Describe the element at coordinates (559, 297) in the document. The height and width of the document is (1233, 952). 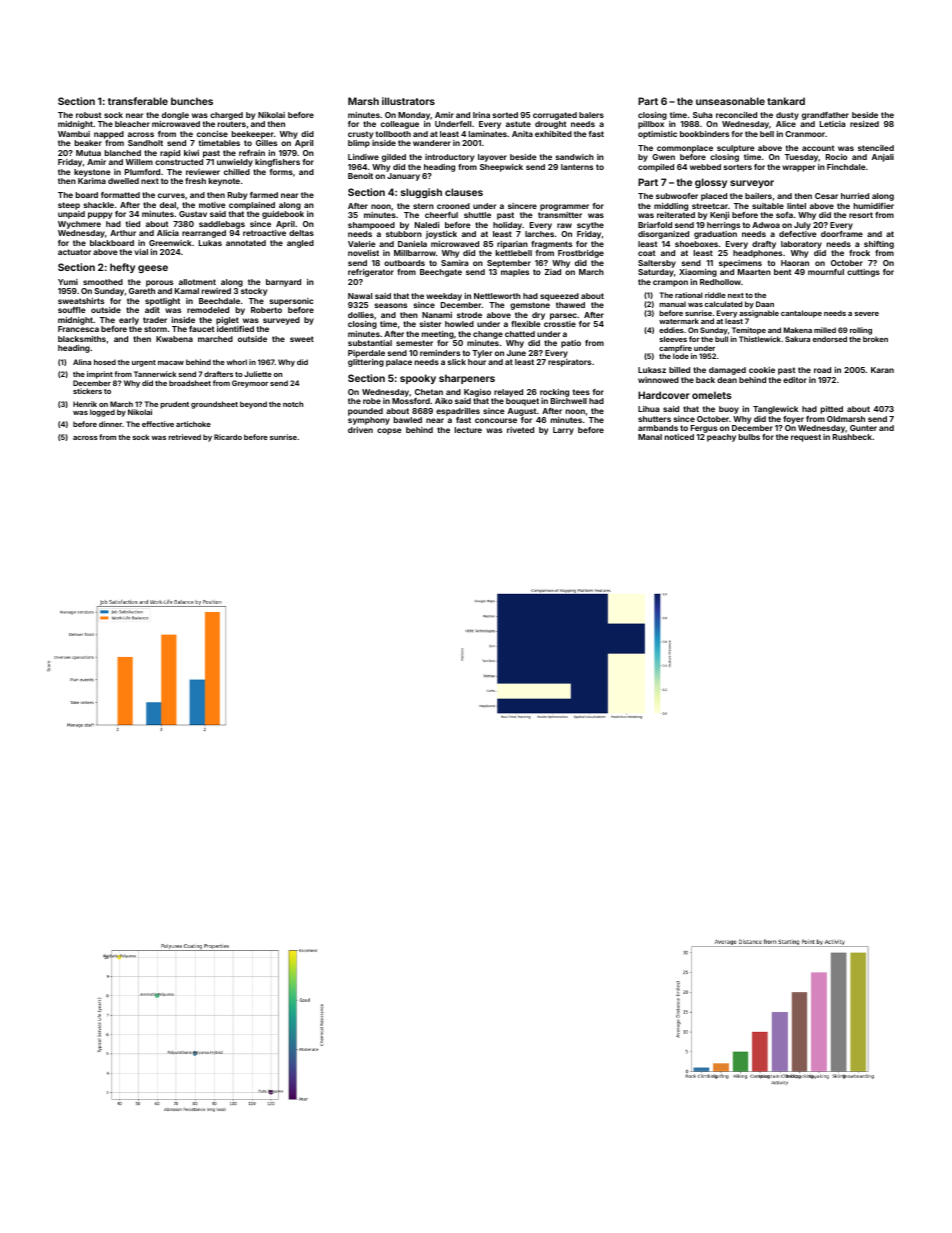
I see `squeezed` at that location.
